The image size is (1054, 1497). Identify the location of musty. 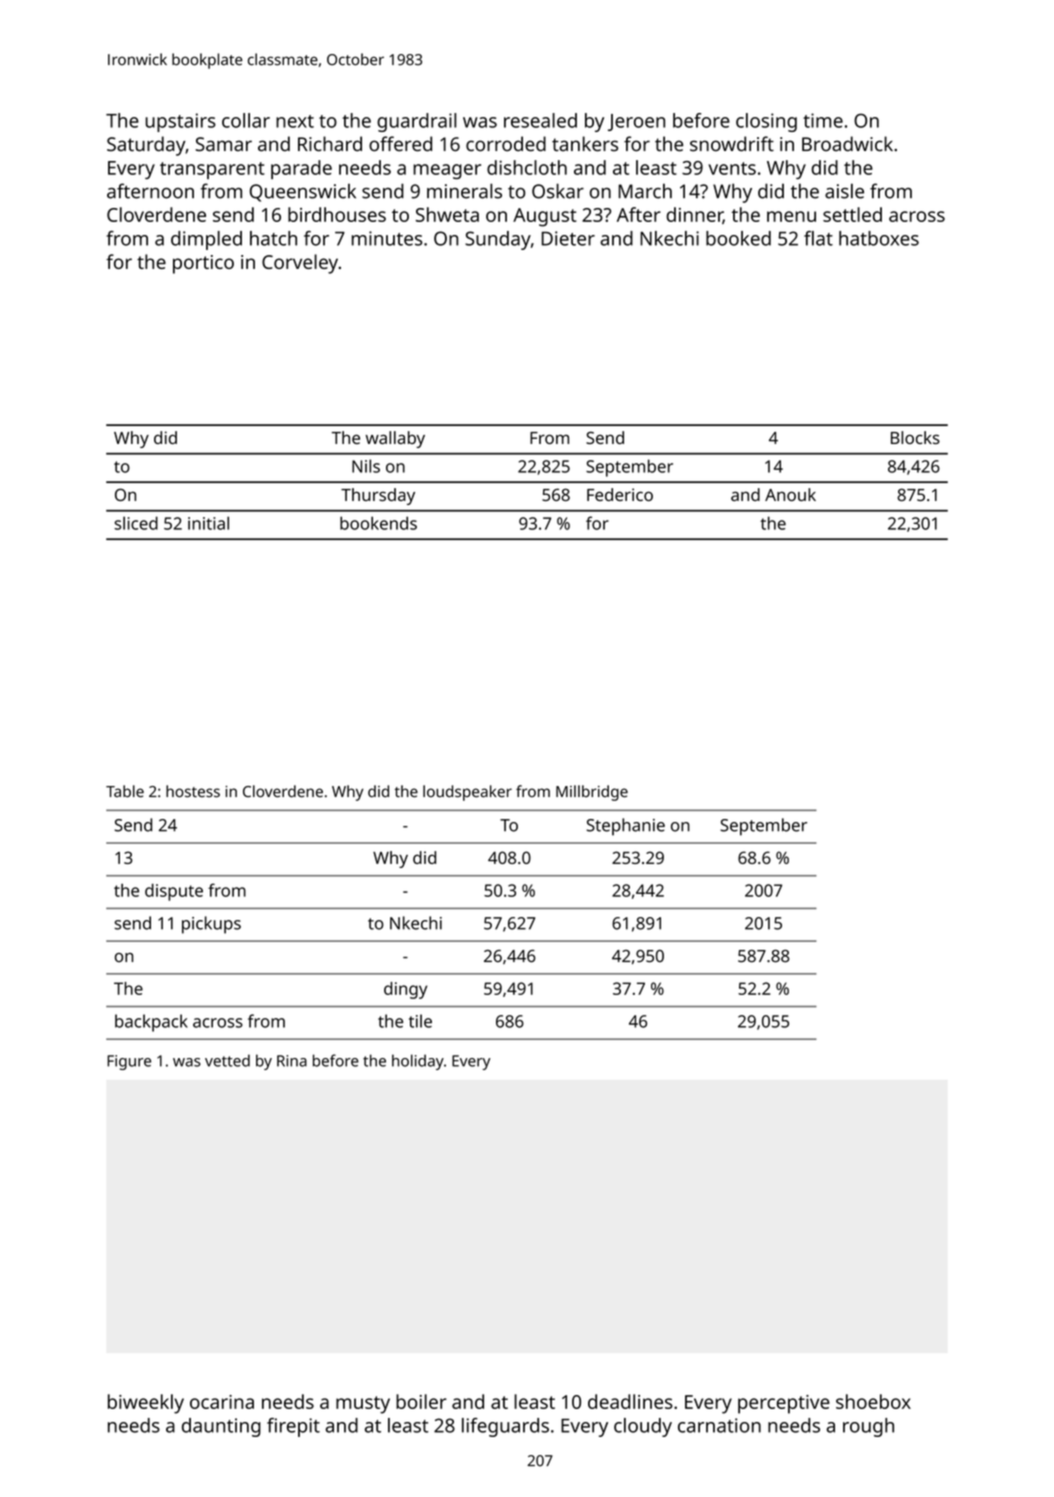
(363, 1405).
